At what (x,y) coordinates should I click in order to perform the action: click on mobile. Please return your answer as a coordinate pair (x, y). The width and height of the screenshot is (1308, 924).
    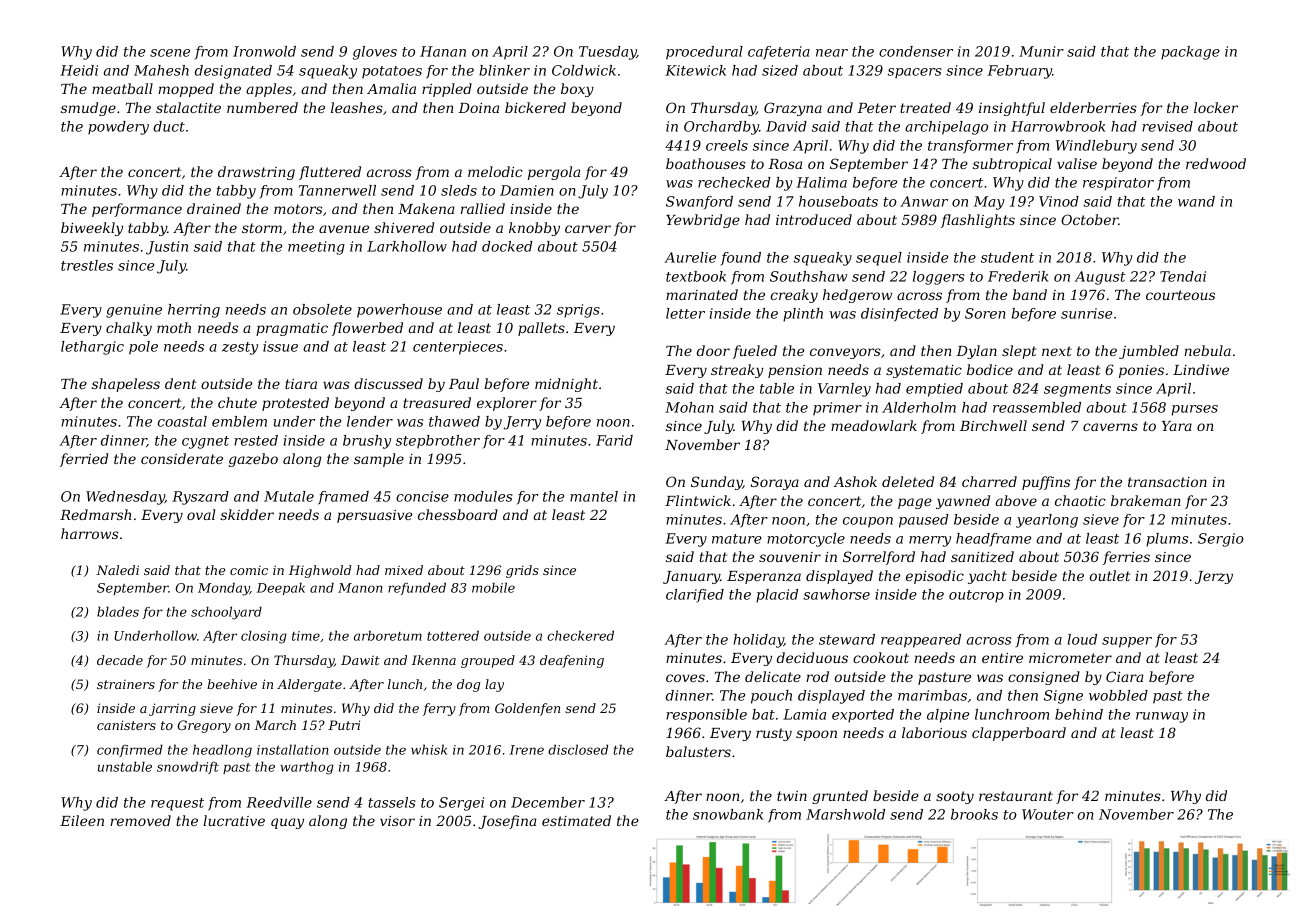
    Looking at the image, I should click on (493, 587).
